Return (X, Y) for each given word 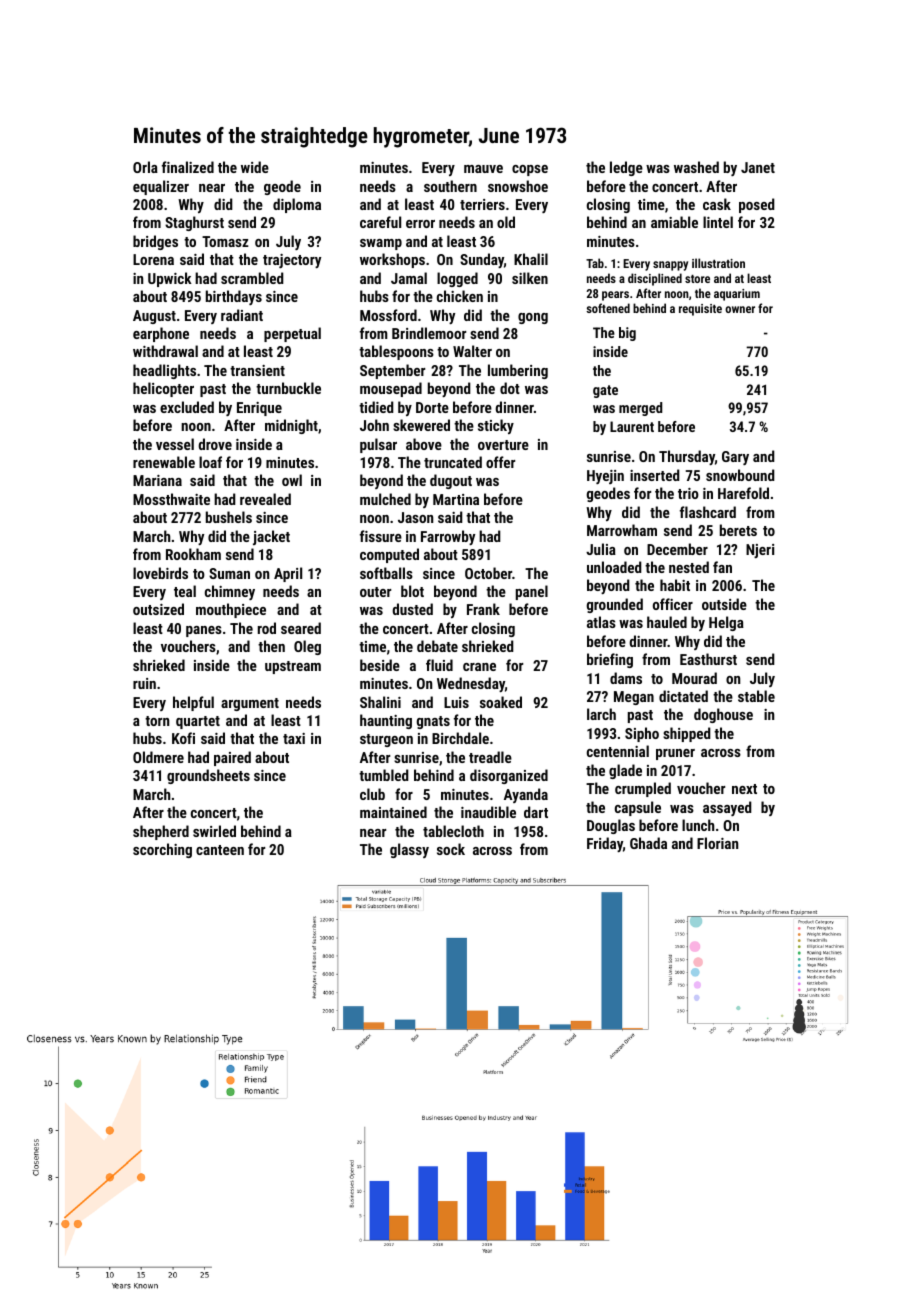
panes (204, 631)
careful (380, 222)
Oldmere (158, 757)
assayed (727, 808)
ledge (626, 168)
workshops (392, 260)
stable (756, 696)
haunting (386, 721)
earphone (161, 334)
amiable (674, 222)
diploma (297, 205)
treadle (490, 757)
